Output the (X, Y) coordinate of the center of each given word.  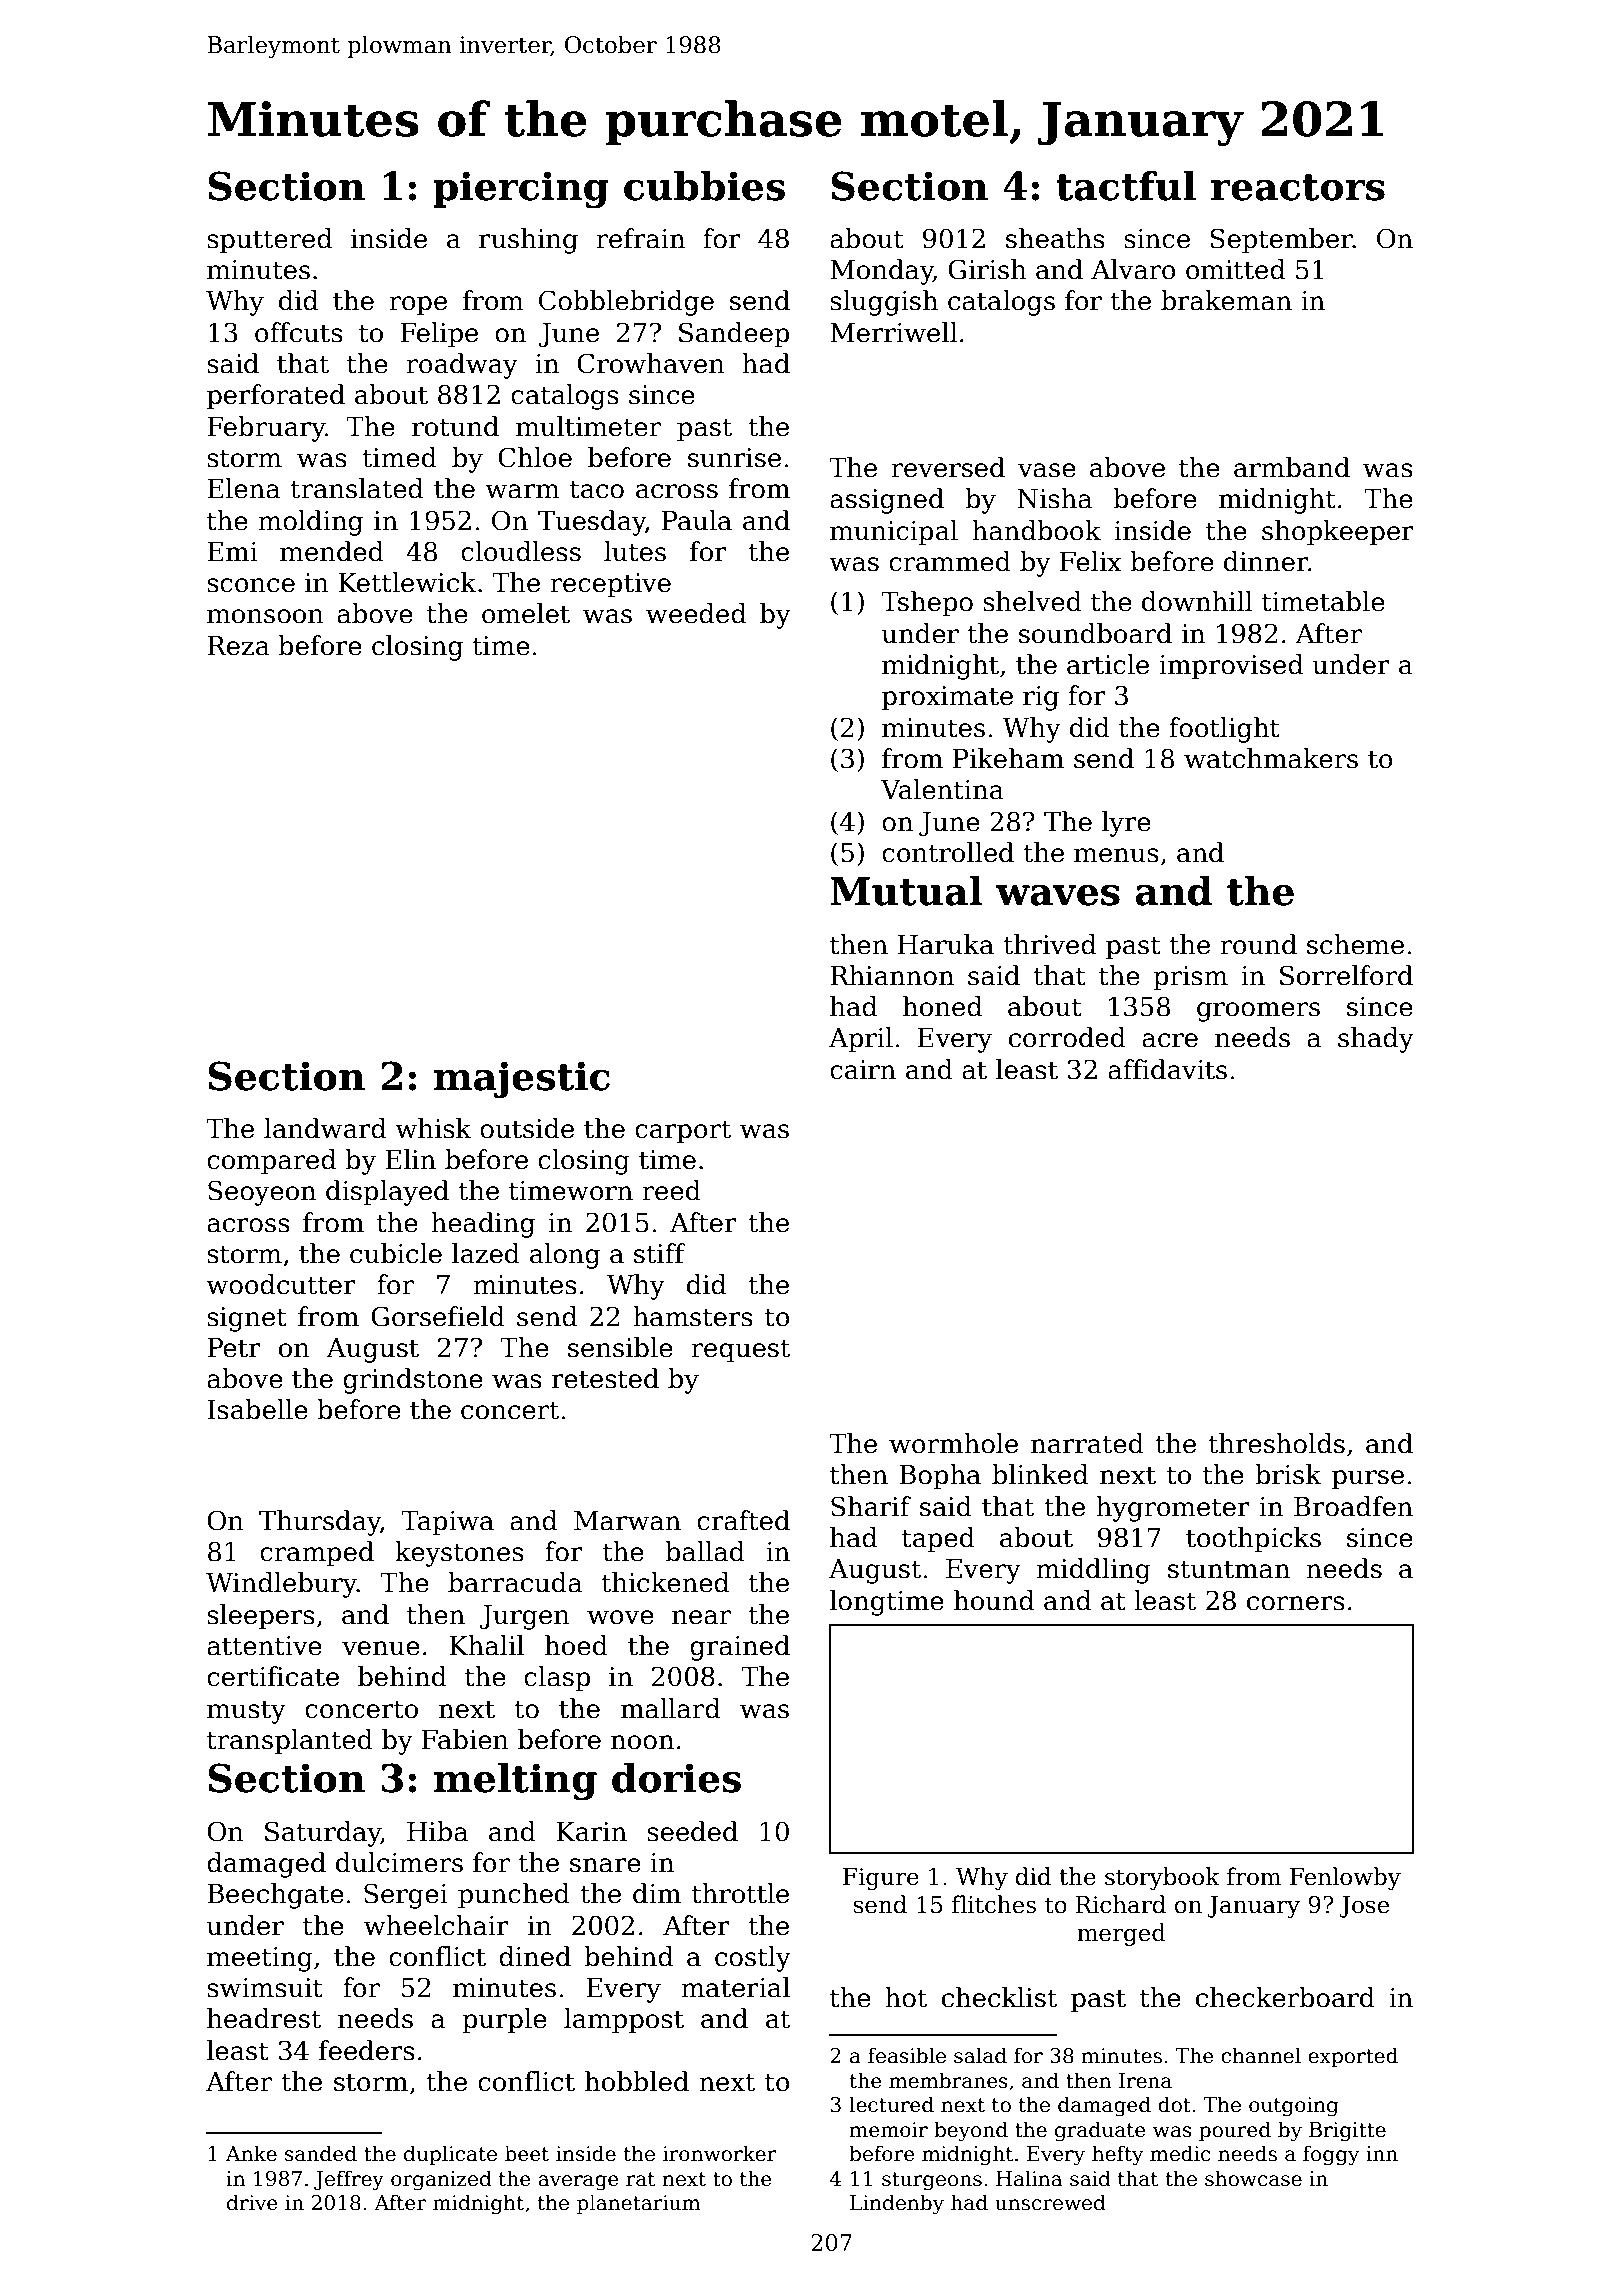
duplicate (450, 2155)
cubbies (704, 186)
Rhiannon (892, 975)
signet (247, 1319)
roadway (462, 366)
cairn (863, 1070)
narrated (1087, 1443)
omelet (526, 613)
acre (1170, 1040)
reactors (1298, 187)
